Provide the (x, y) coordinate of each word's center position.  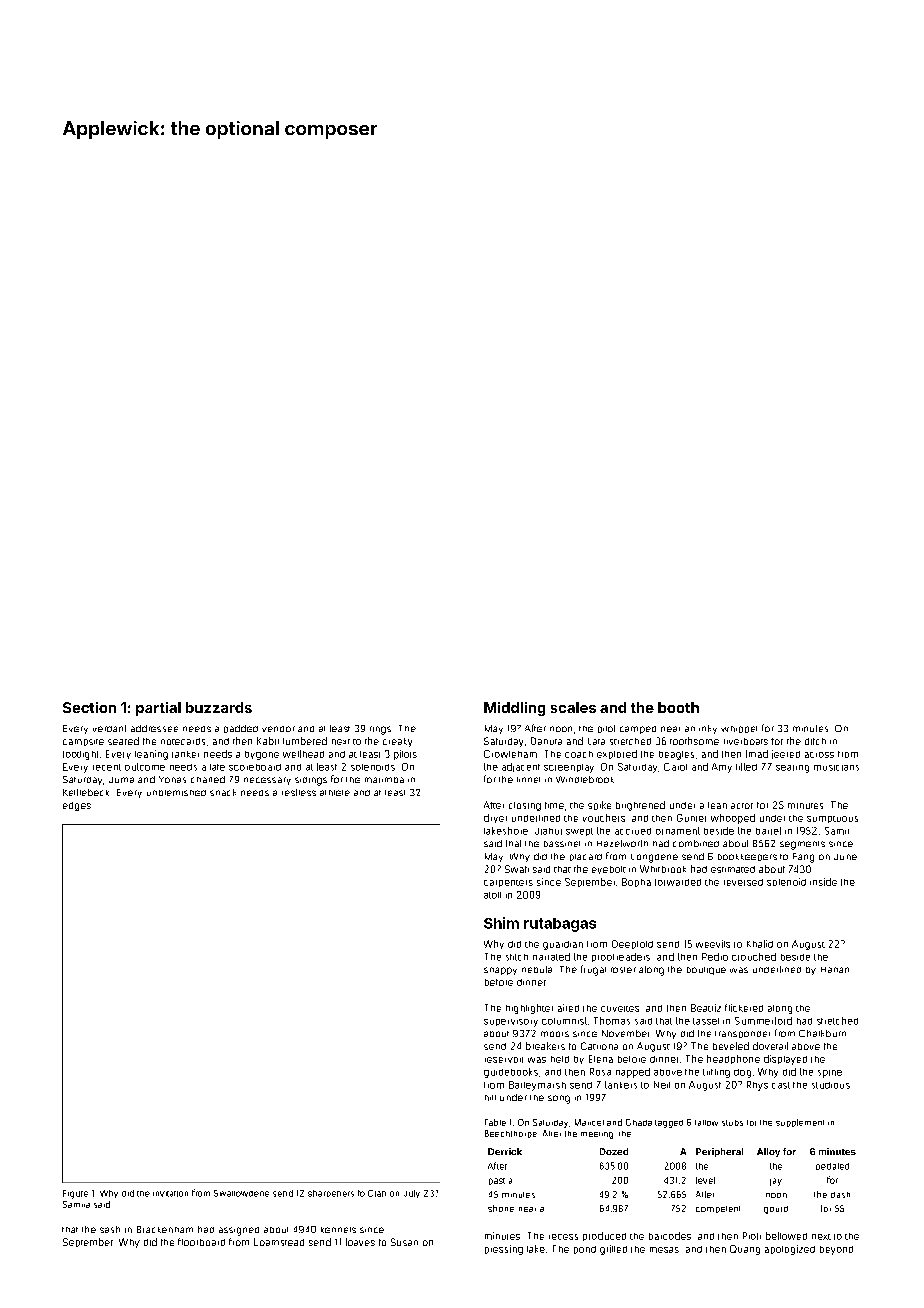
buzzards (219, 707)
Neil (662, 1085)
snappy (500, 971)
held (560, 1059)
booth (678, 707)
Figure (75, 1194)
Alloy (768, 1152)
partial (158, 709)
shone (501, 1208)
